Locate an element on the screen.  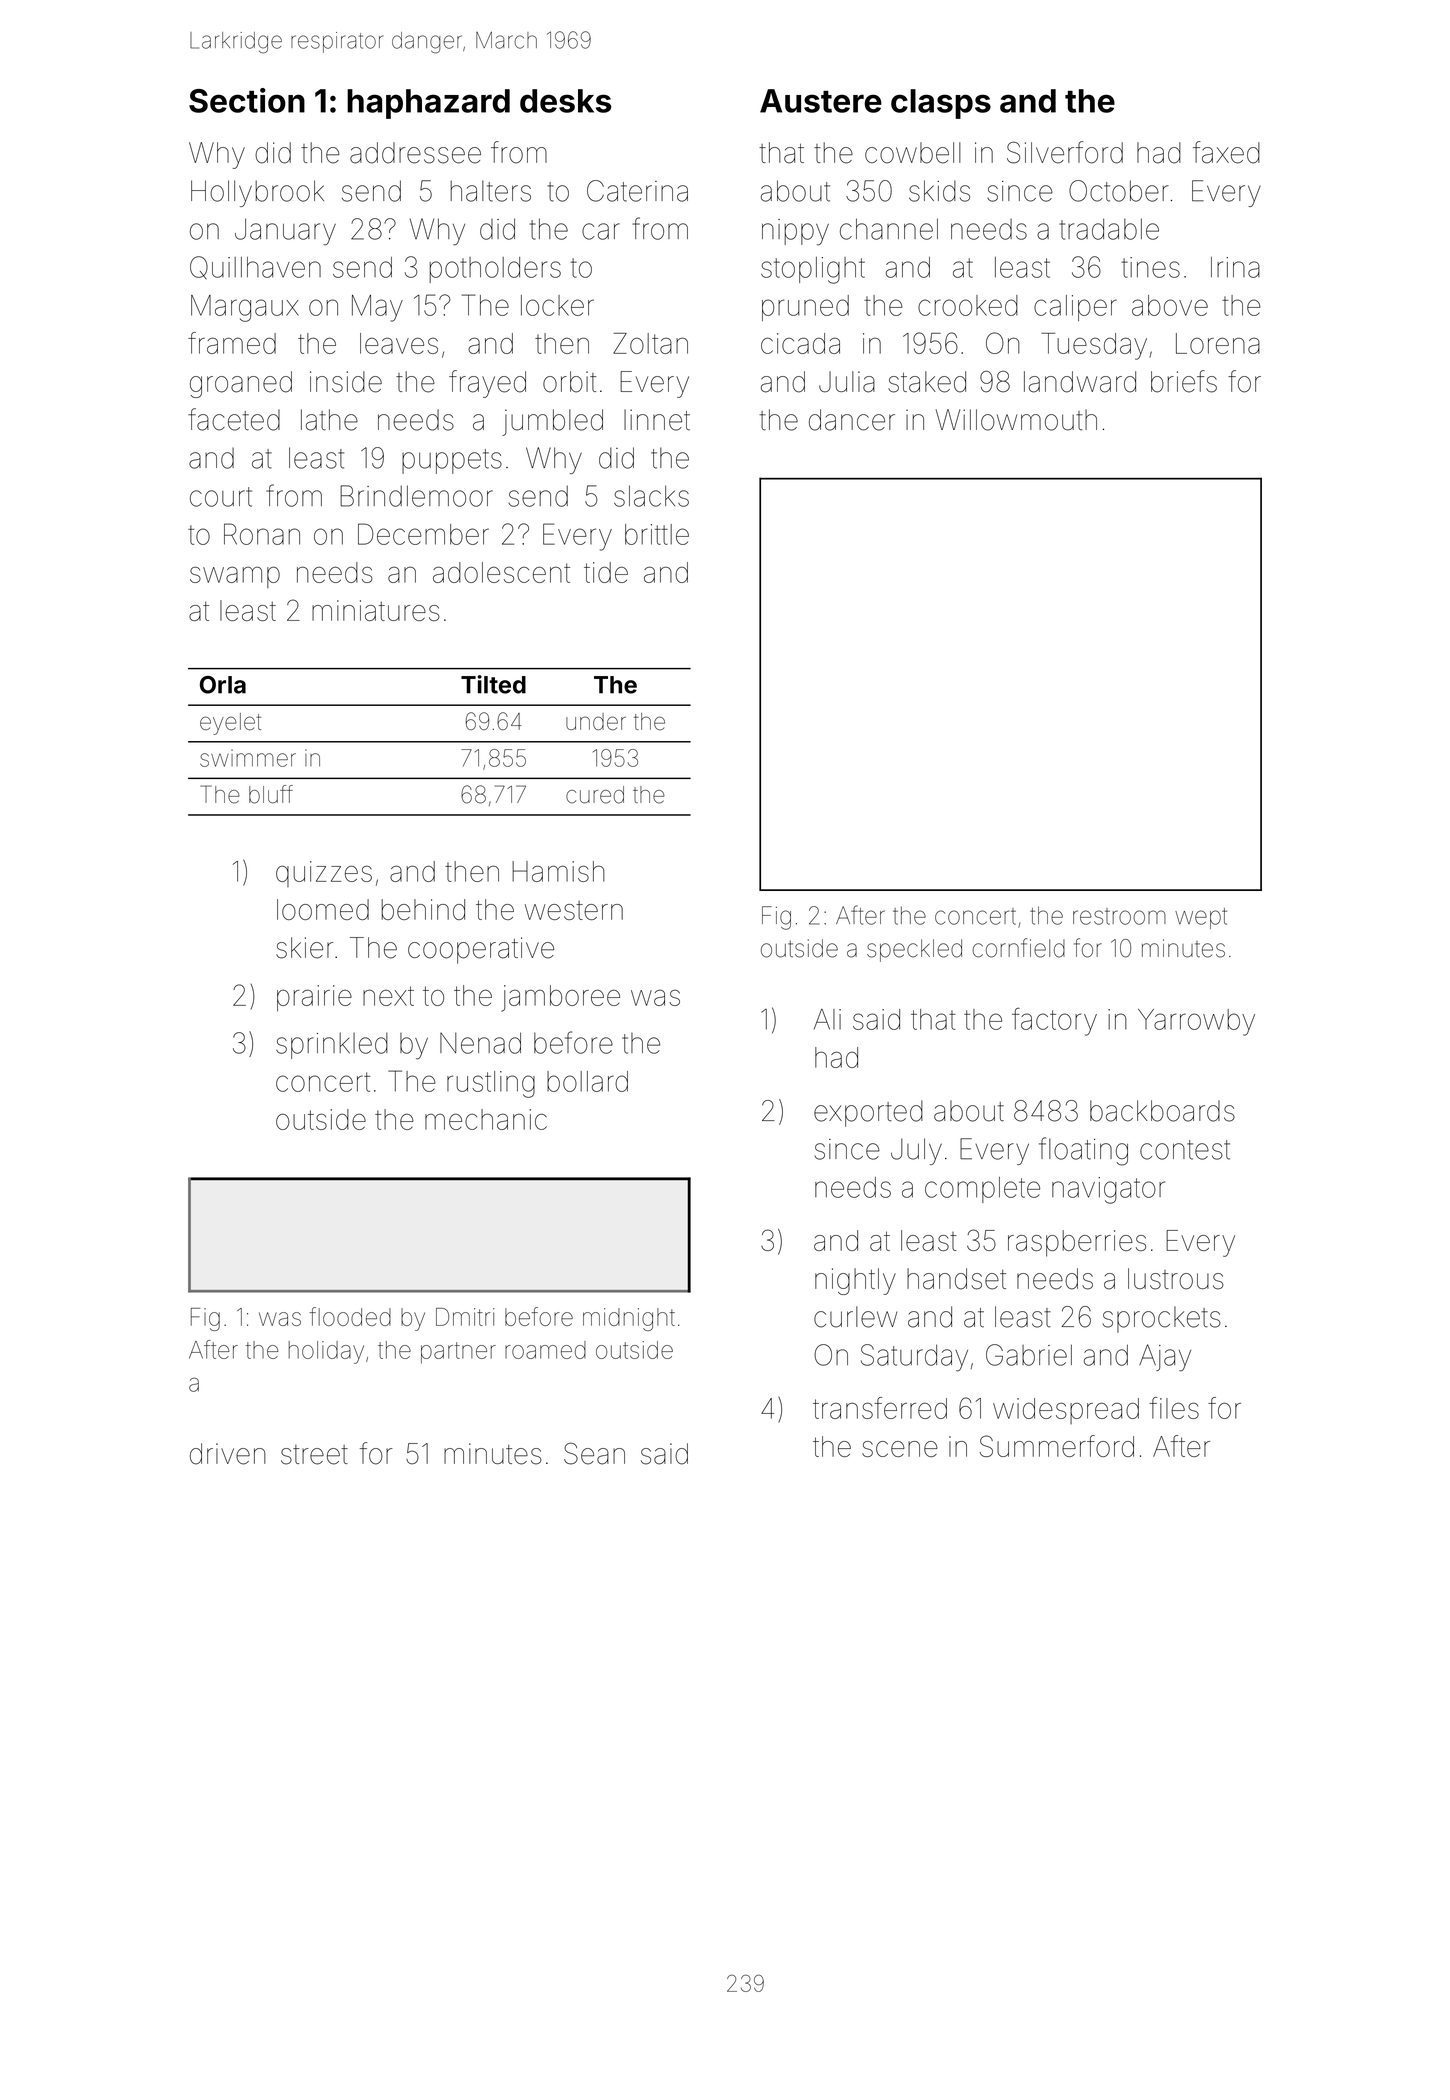
jamboree is located at coordinates (560, 998).
